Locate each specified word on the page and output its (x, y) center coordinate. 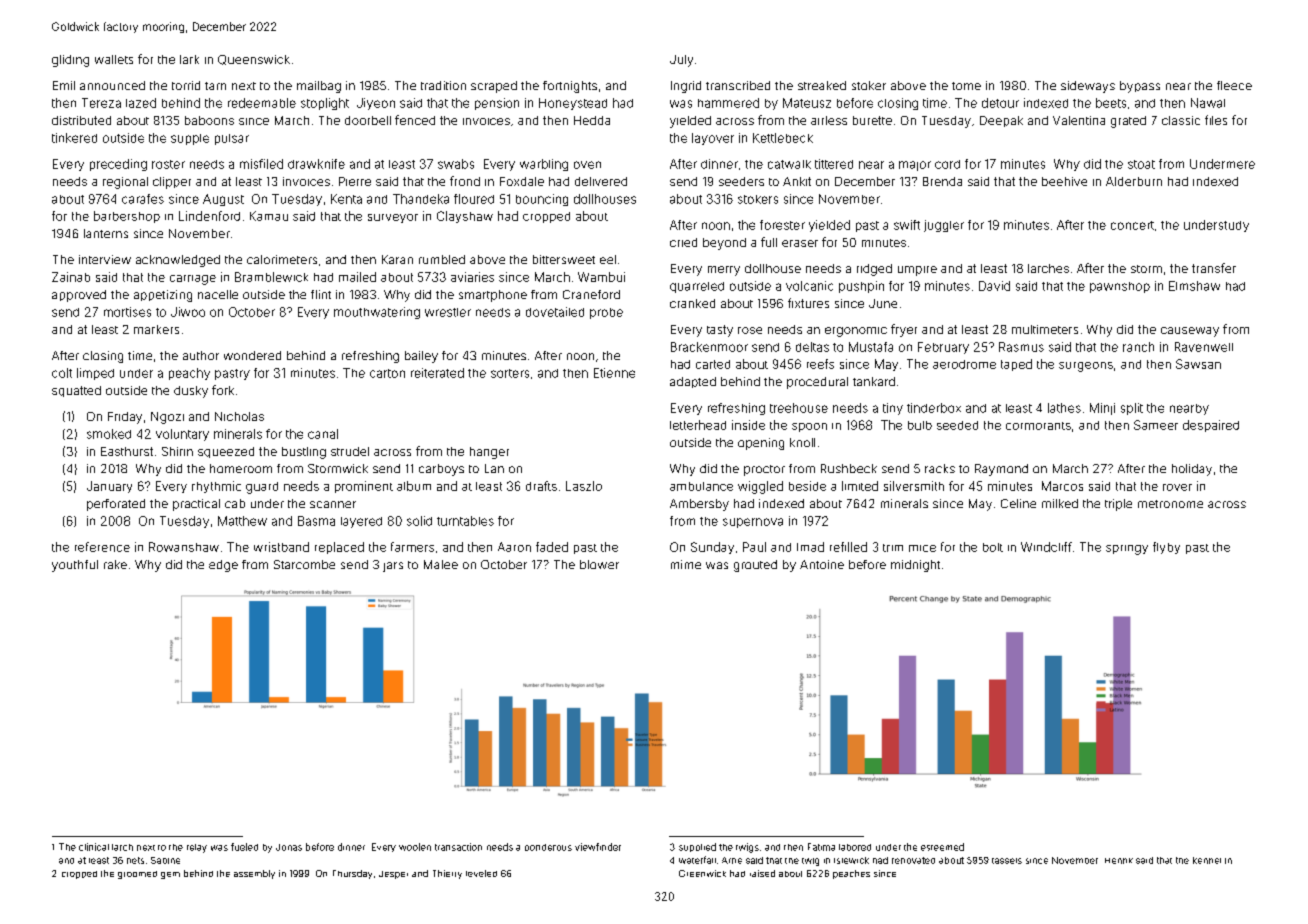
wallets (114, 59)
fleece (1234, 85)
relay (197, 848)
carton (387, 373)
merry (724, 271)
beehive (1064, 181)
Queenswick (254, 60)
